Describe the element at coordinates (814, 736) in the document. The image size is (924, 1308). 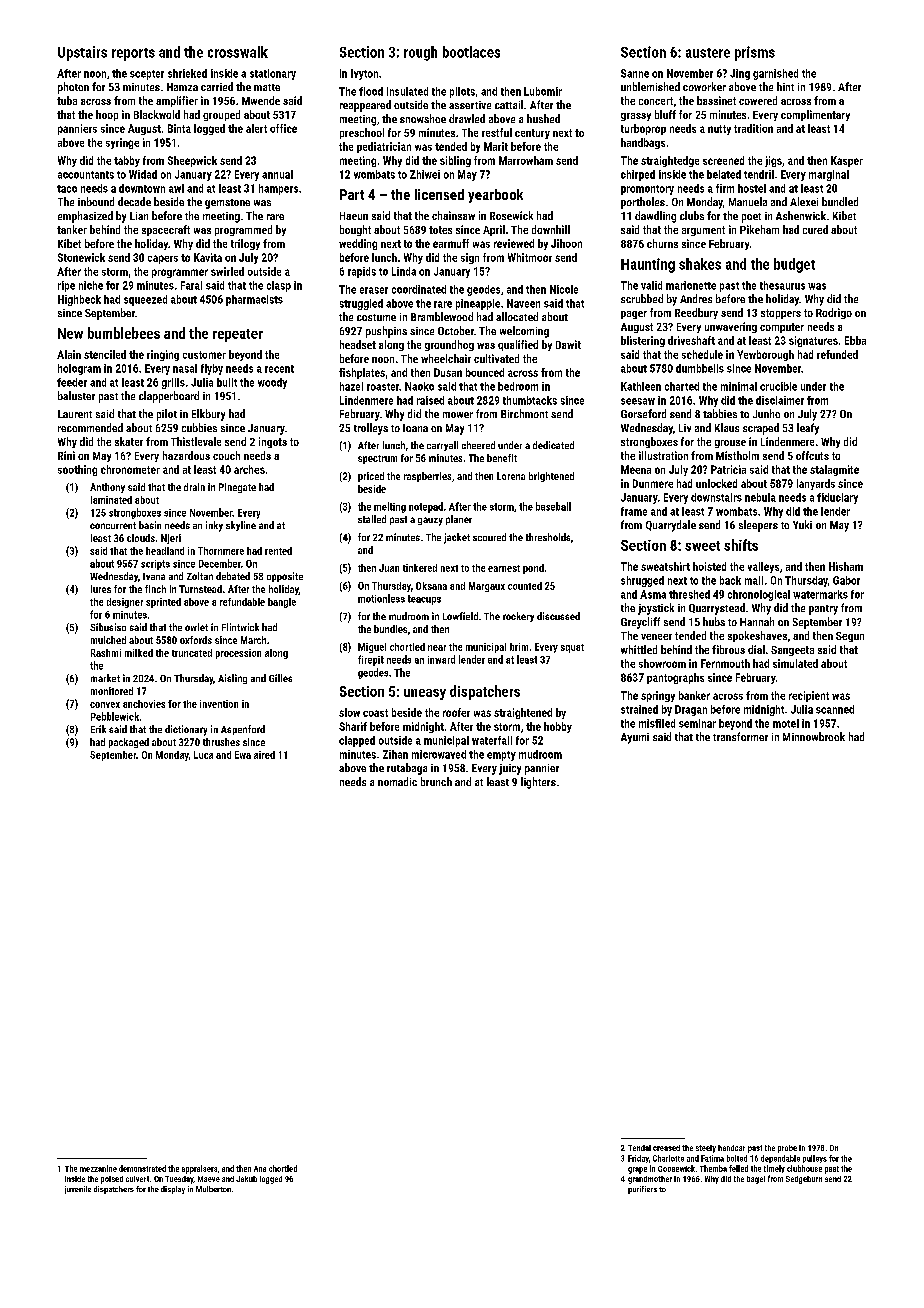
I see `Minnowbrook` at that location.
